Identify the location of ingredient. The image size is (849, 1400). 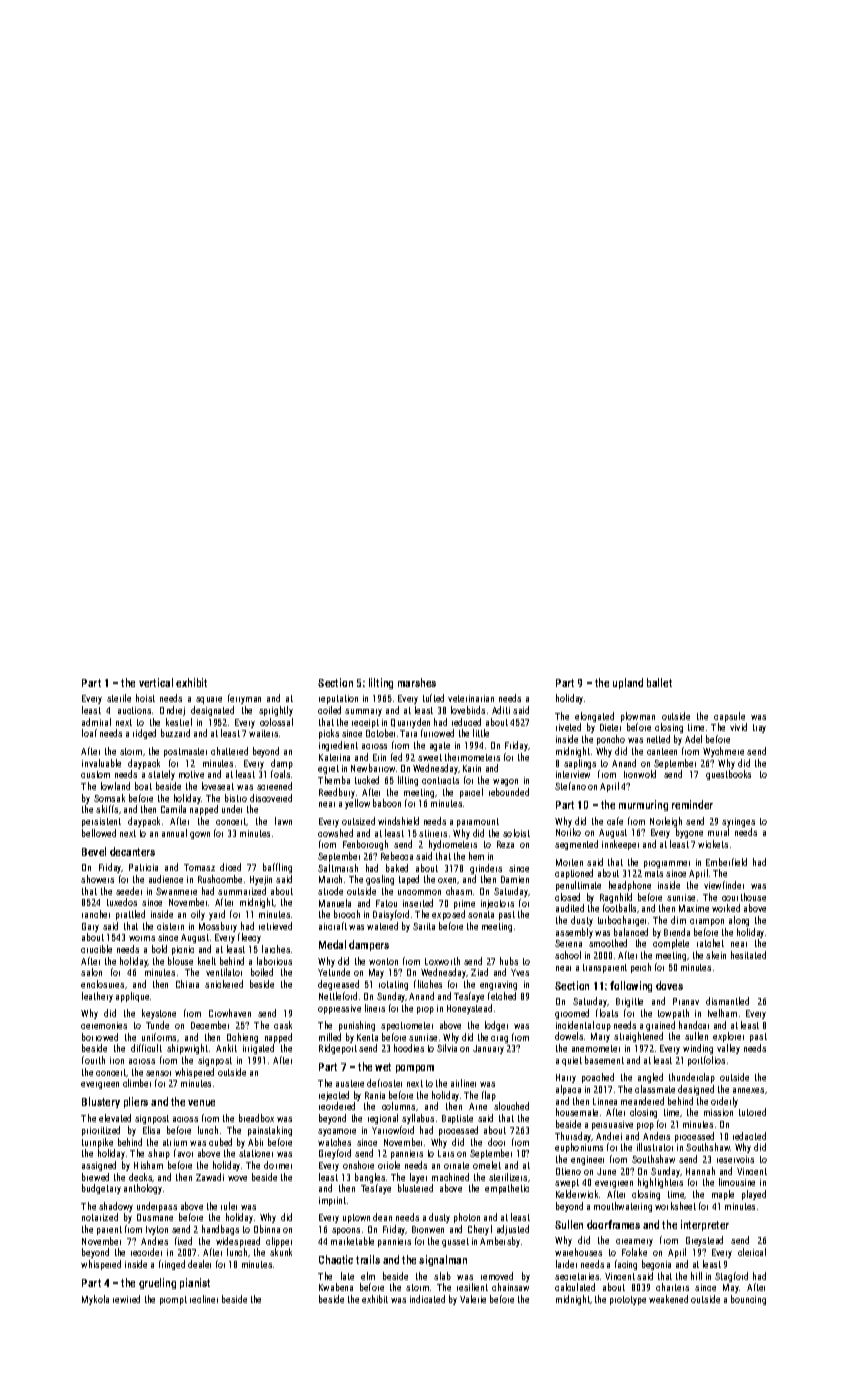
(338, 746).
